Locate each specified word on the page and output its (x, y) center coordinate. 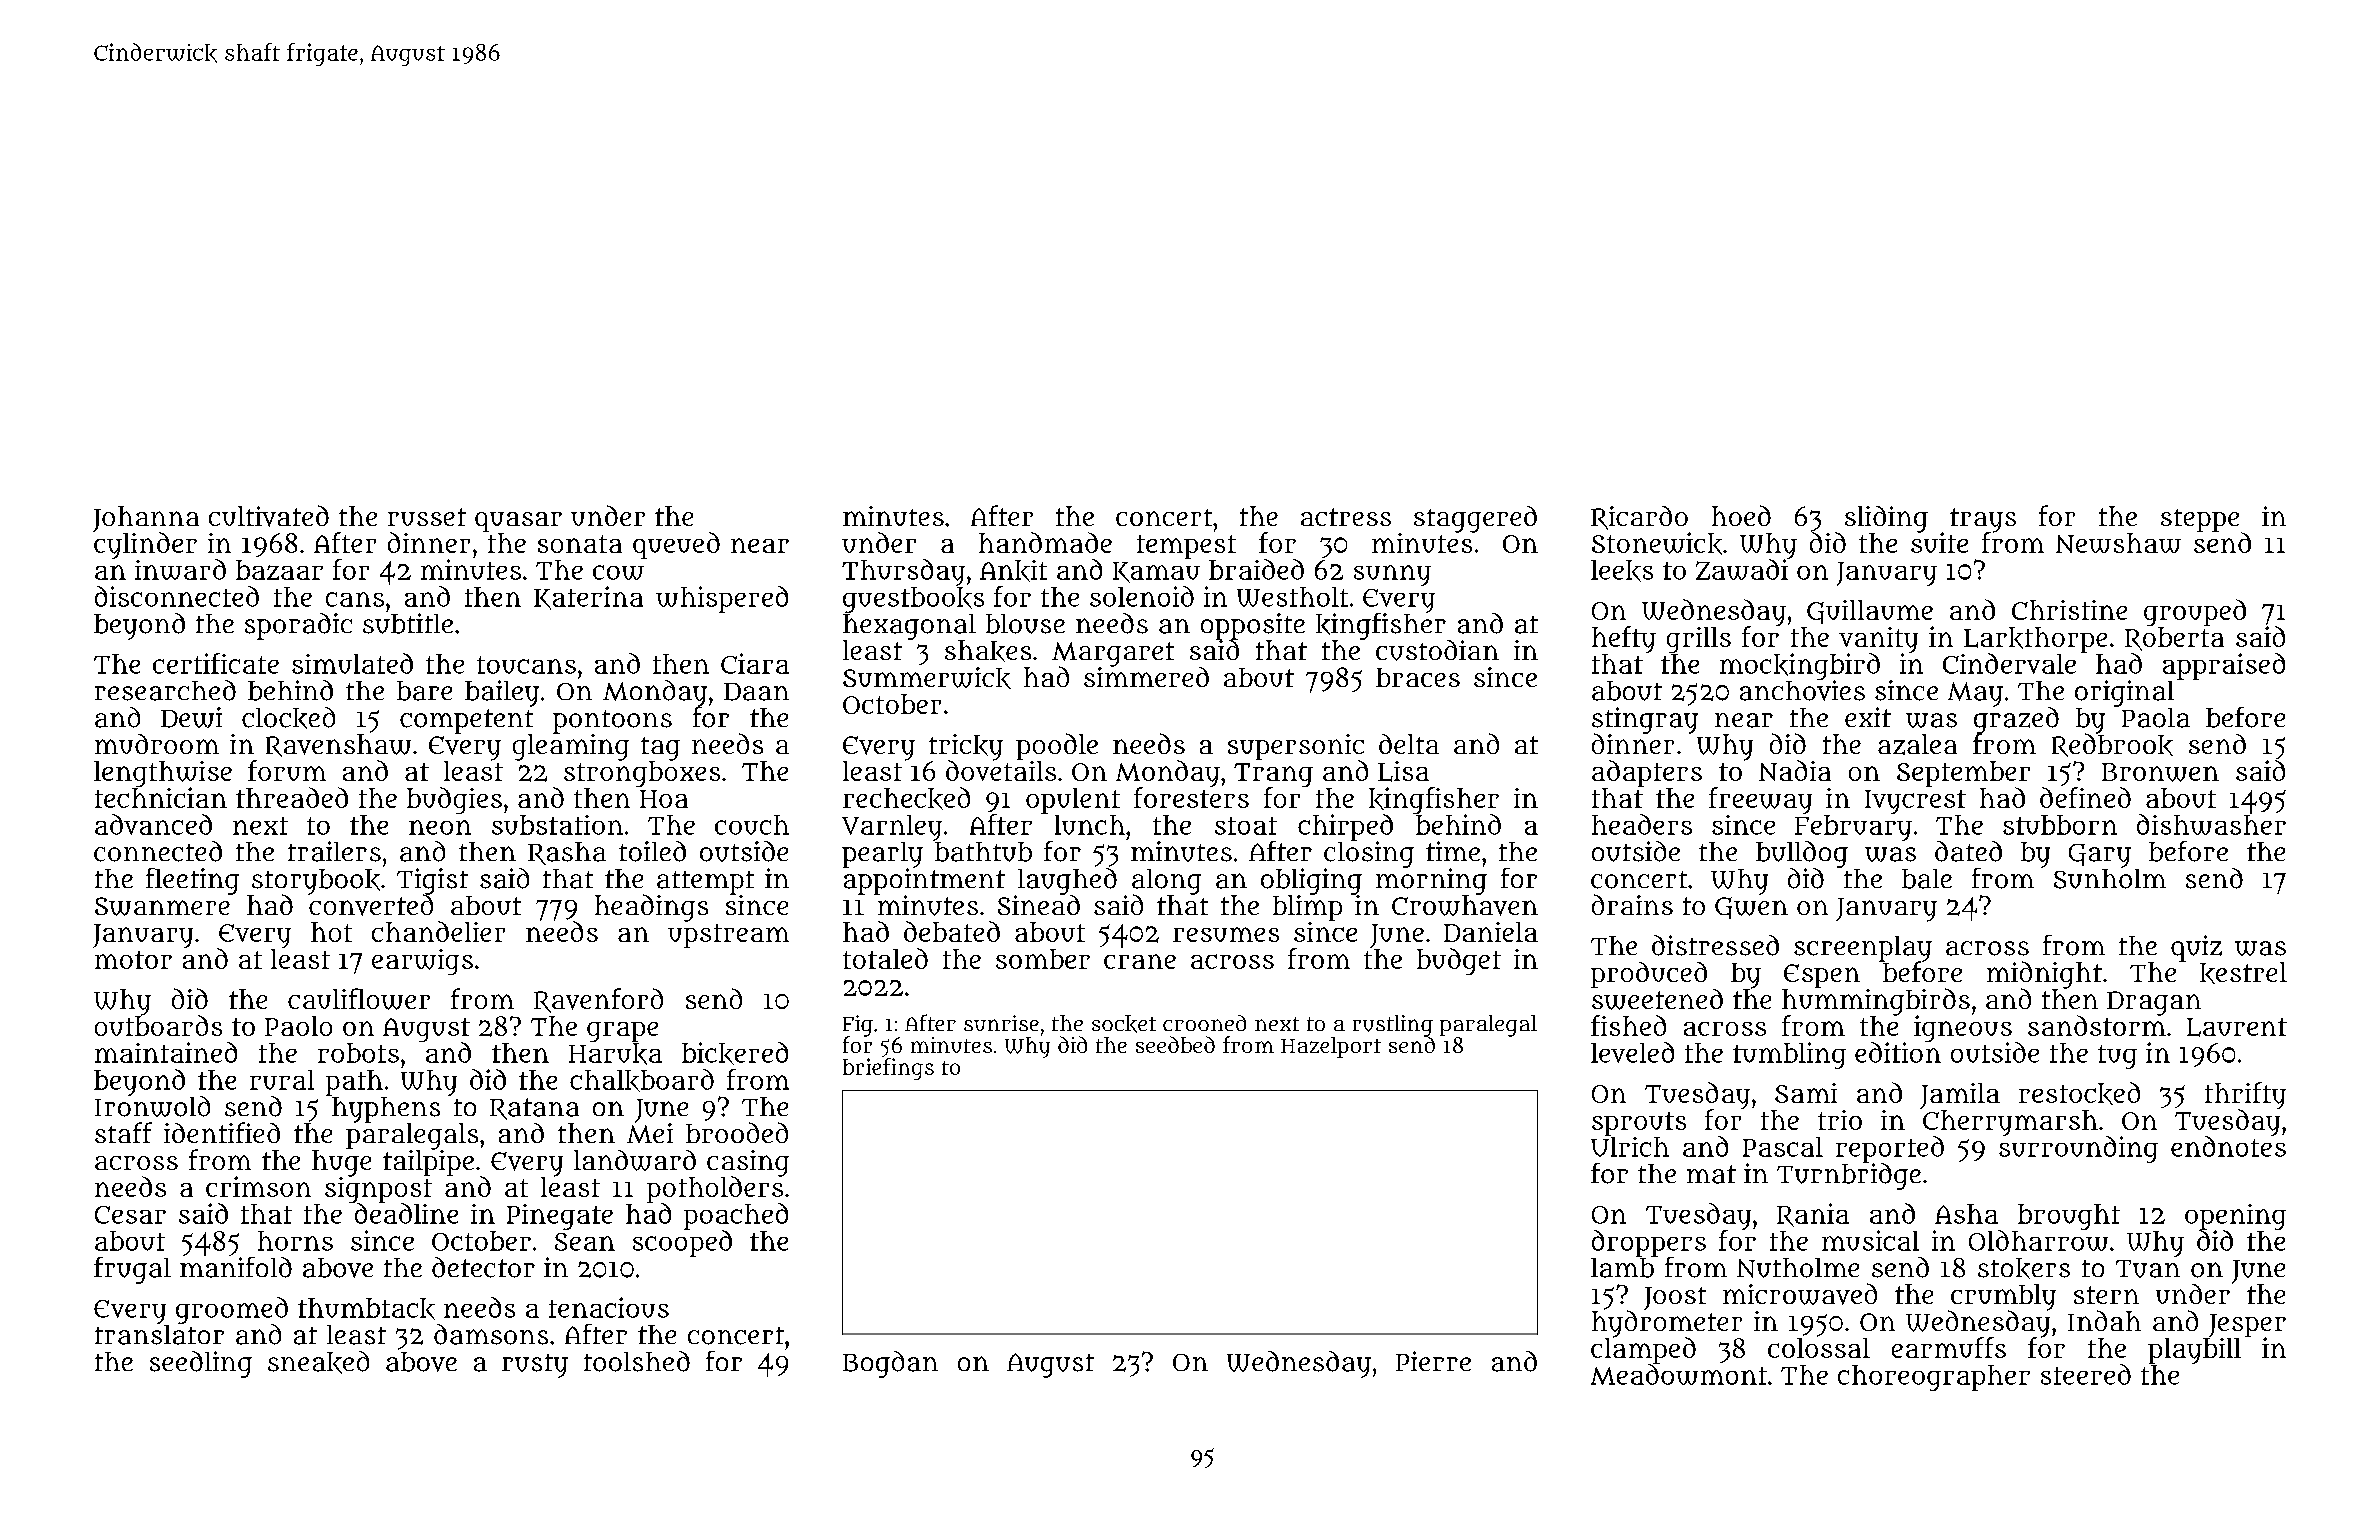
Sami (1806, 1093)
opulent (1073, 801)
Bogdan (890, 1364)
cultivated (269, 516)
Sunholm (2110, 879)
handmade (1045, 542)
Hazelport (1331, 1047)
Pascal (1783, 1147)
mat (1711, 1174)
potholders (715, 1189)
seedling (201, 1364)
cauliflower (359, 999)
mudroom (157, 744)
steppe (2200, 520)
